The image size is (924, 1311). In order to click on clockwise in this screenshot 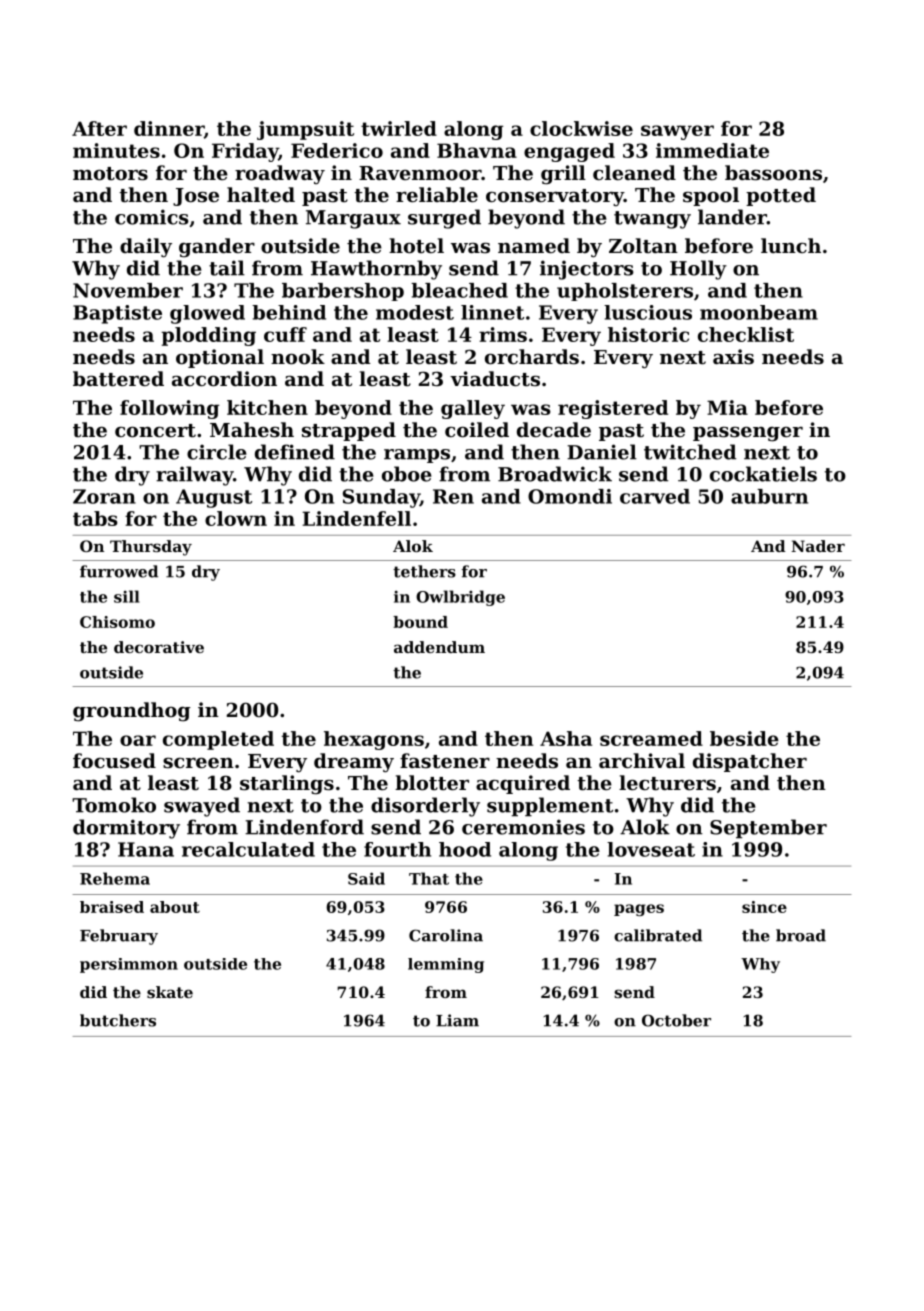, I will do `click(581, 128)`.
